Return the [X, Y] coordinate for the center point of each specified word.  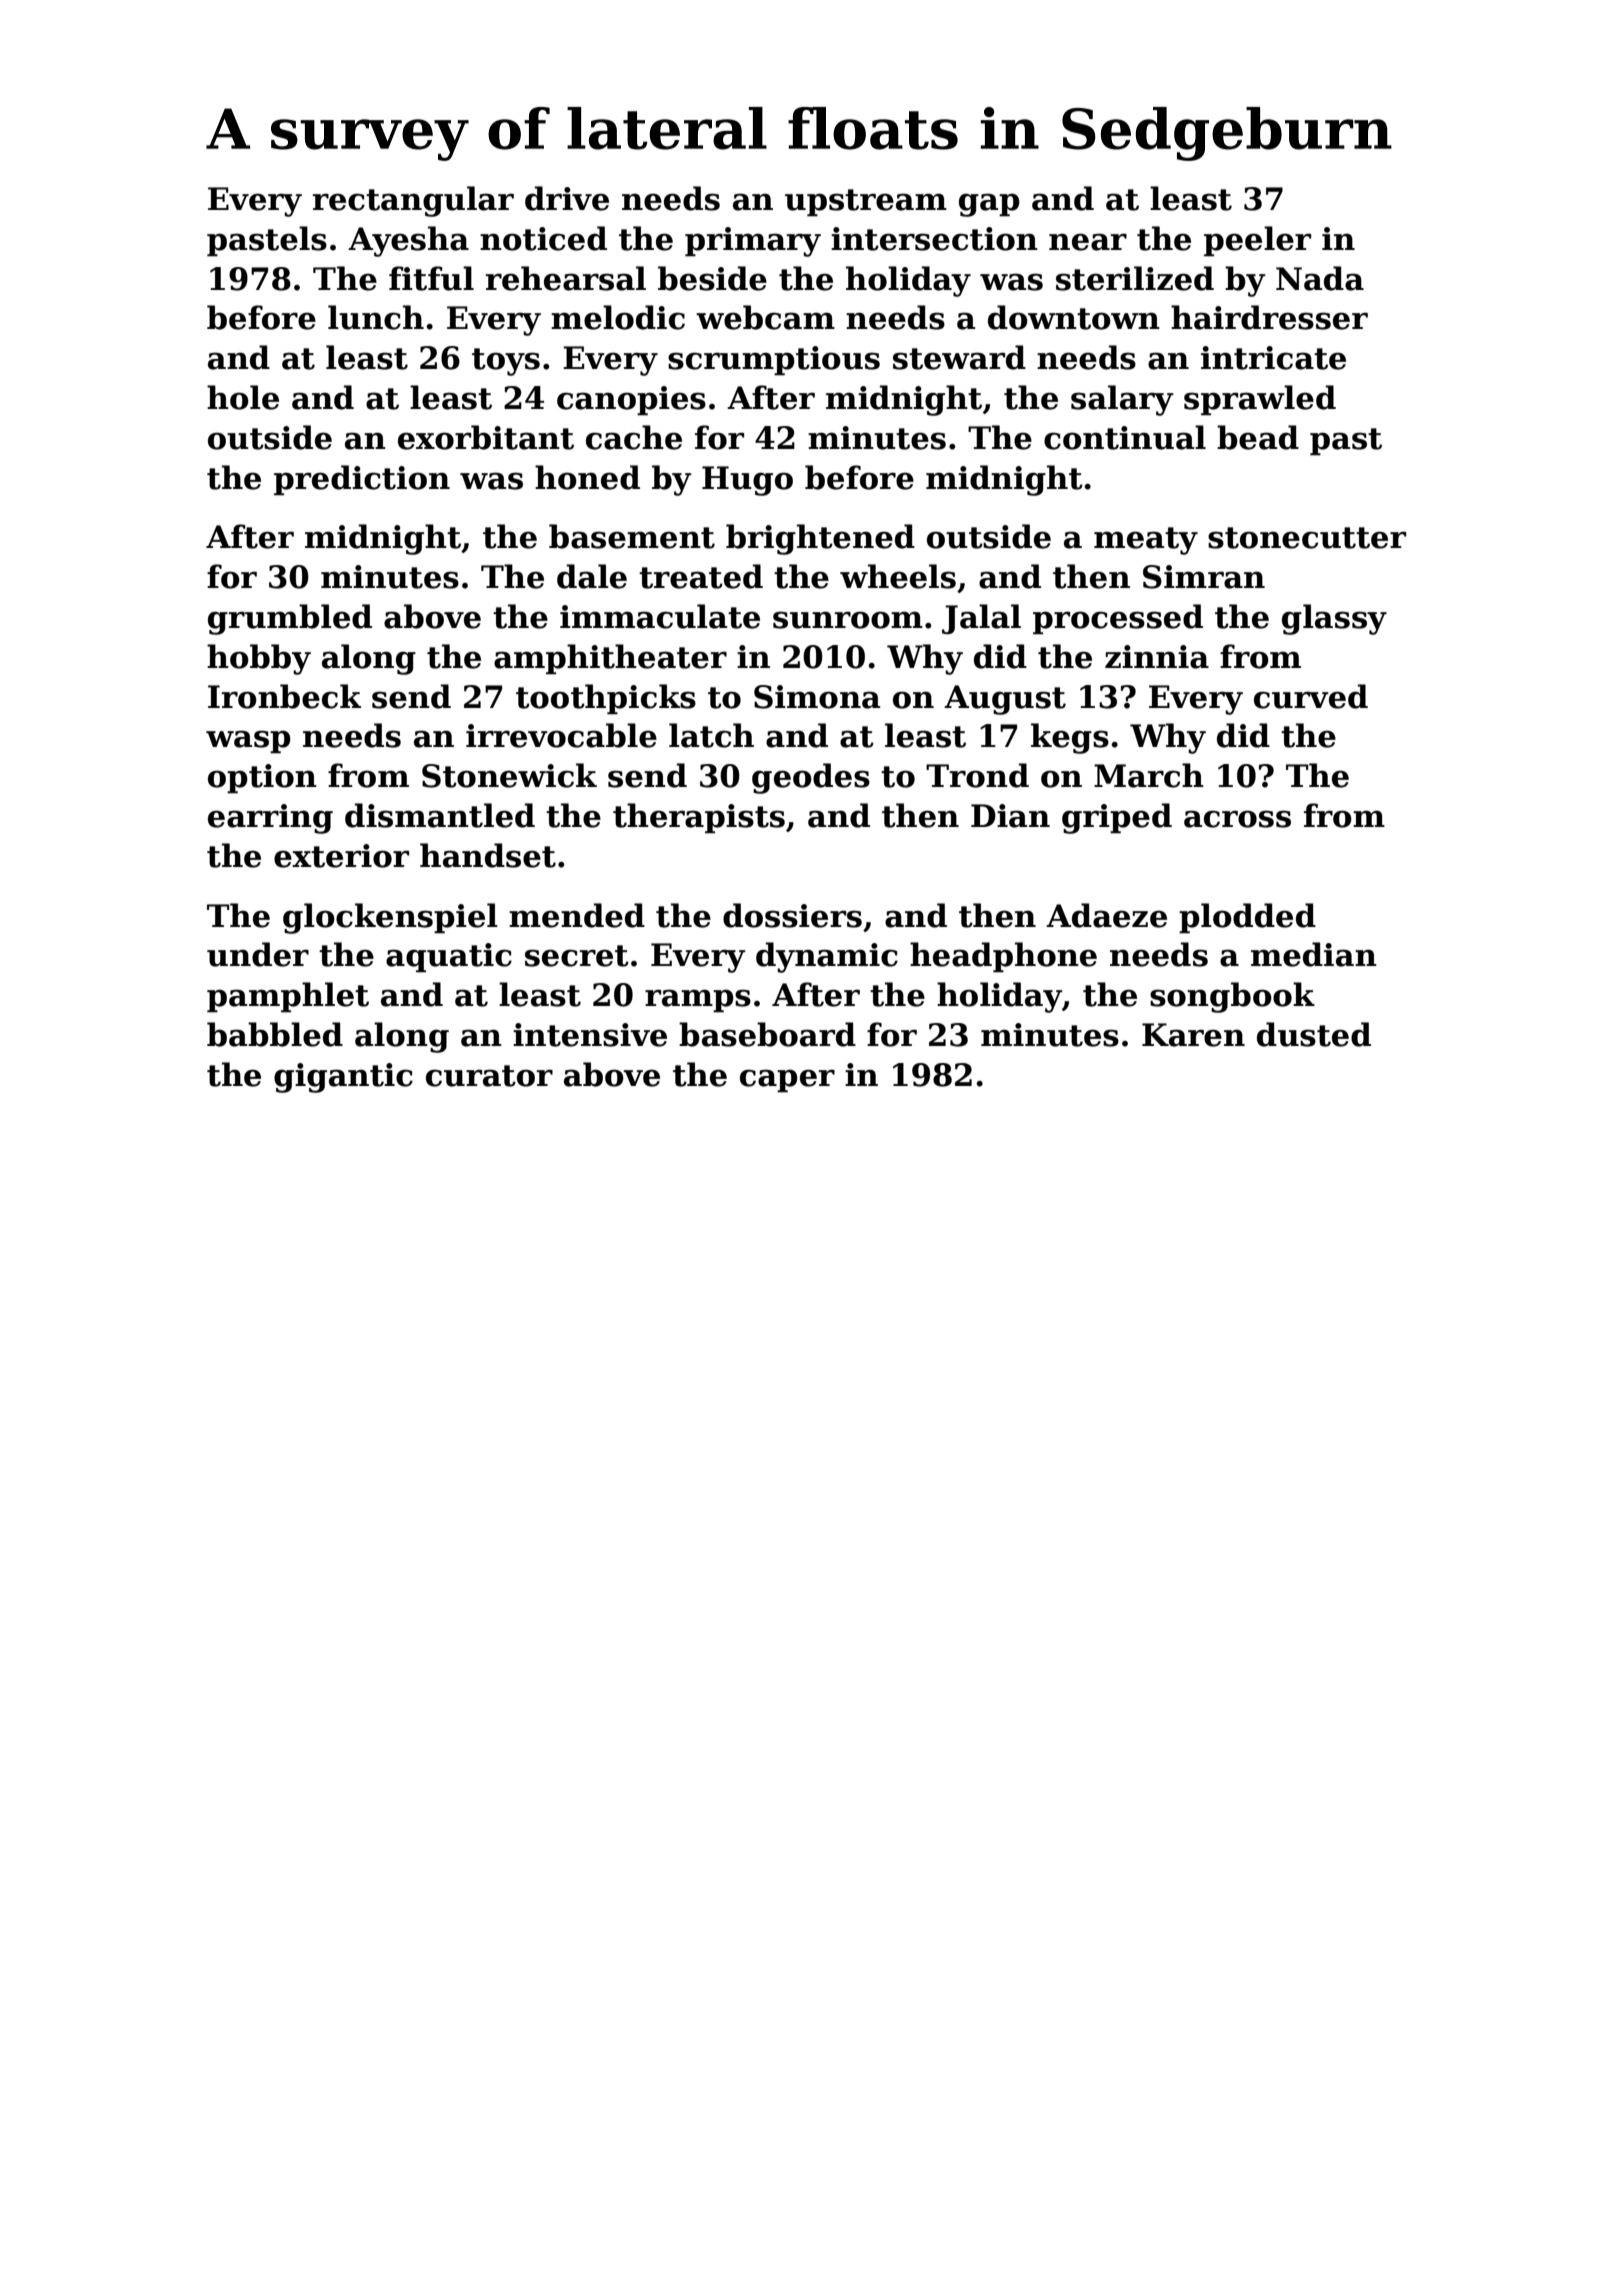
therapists [699, 818]
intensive [590, 1035]
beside [712, 278]
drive [567, 198]
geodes [811, 778]
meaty [1146, 541]
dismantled [440, 815]
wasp [248, 742]
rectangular [413, 201]
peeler [1257, 241]
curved [1311, 696]
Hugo [747, 481]
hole [243, 397]
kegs [1070, 738]
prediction [362, 480]
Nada [1320, 278]
